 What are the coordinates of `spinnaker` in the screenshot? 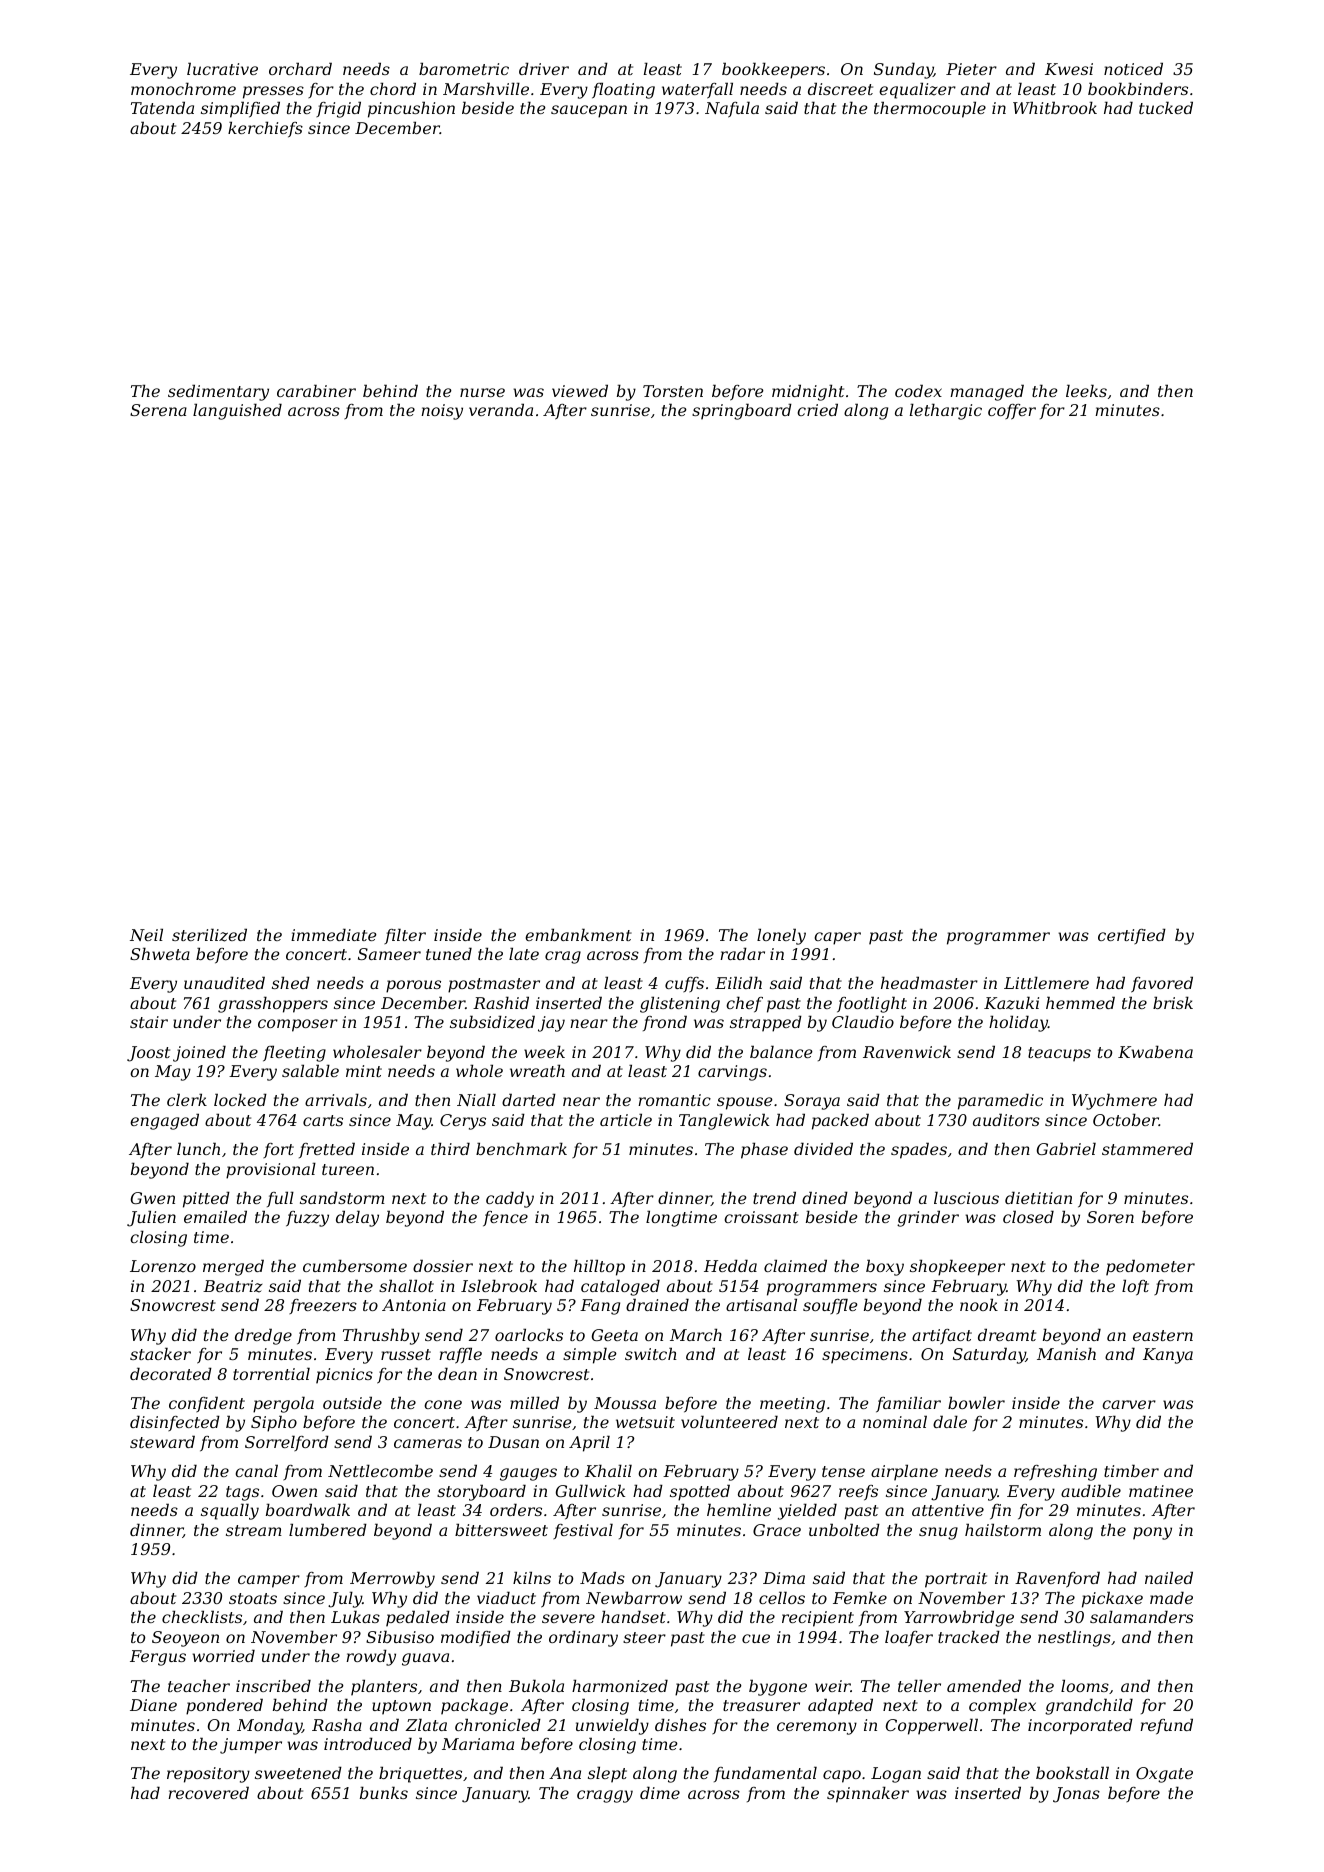 It's located at (868, 1794).
